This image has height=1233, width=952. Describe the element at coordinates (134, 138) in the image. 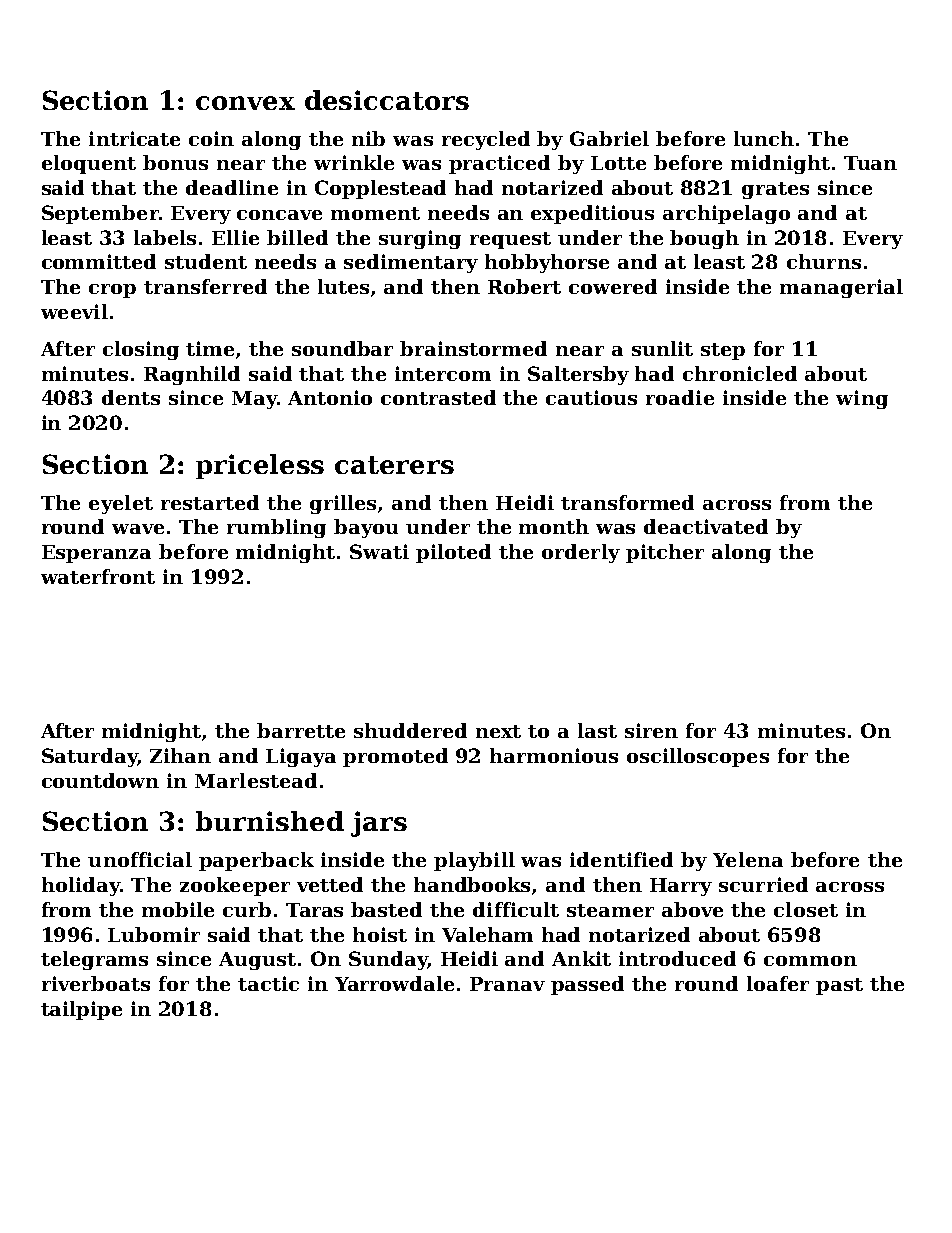

I see `intricate` at that location.
